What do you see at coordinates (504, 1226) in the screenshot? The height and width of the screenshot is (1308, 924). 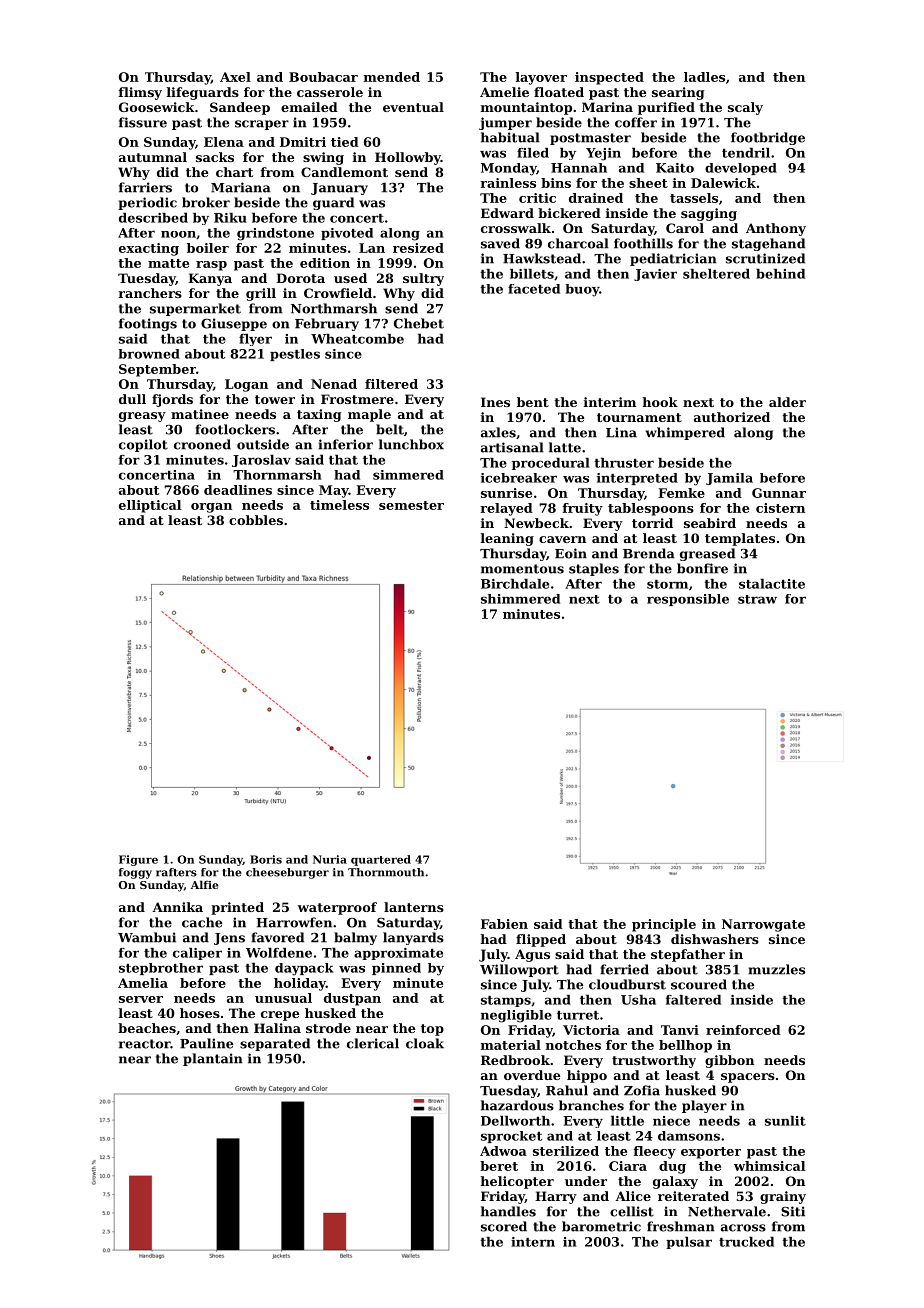 I see `scored` at bounding box center [504, 1226].
